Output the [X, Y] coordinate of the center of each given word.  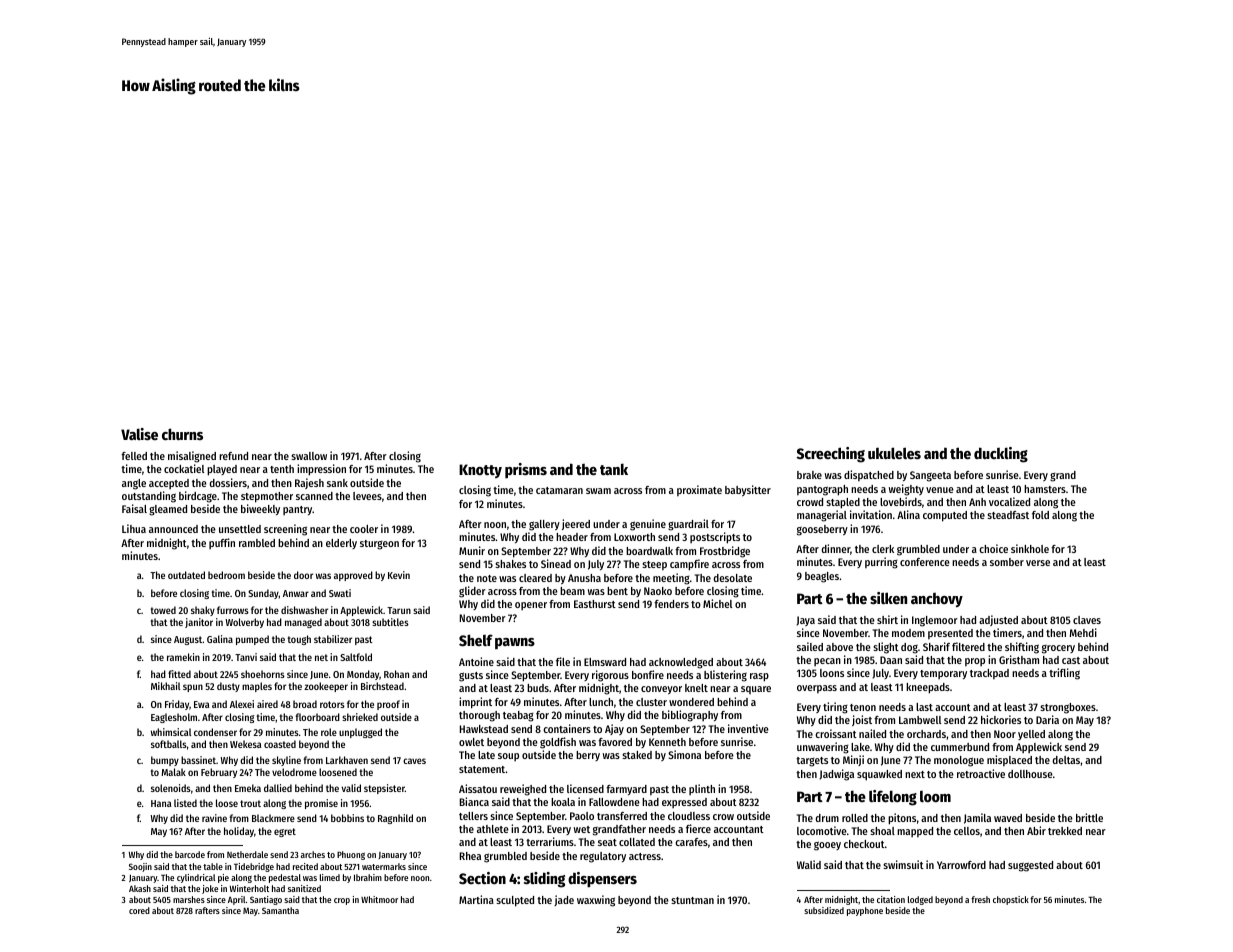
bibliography [690, 716]
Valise [139, 434]
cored [139, 910]
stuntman [692, 900]
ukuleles [894, 453]
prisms [526, 470]
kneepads [928, 688]
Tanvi [246, 657]
